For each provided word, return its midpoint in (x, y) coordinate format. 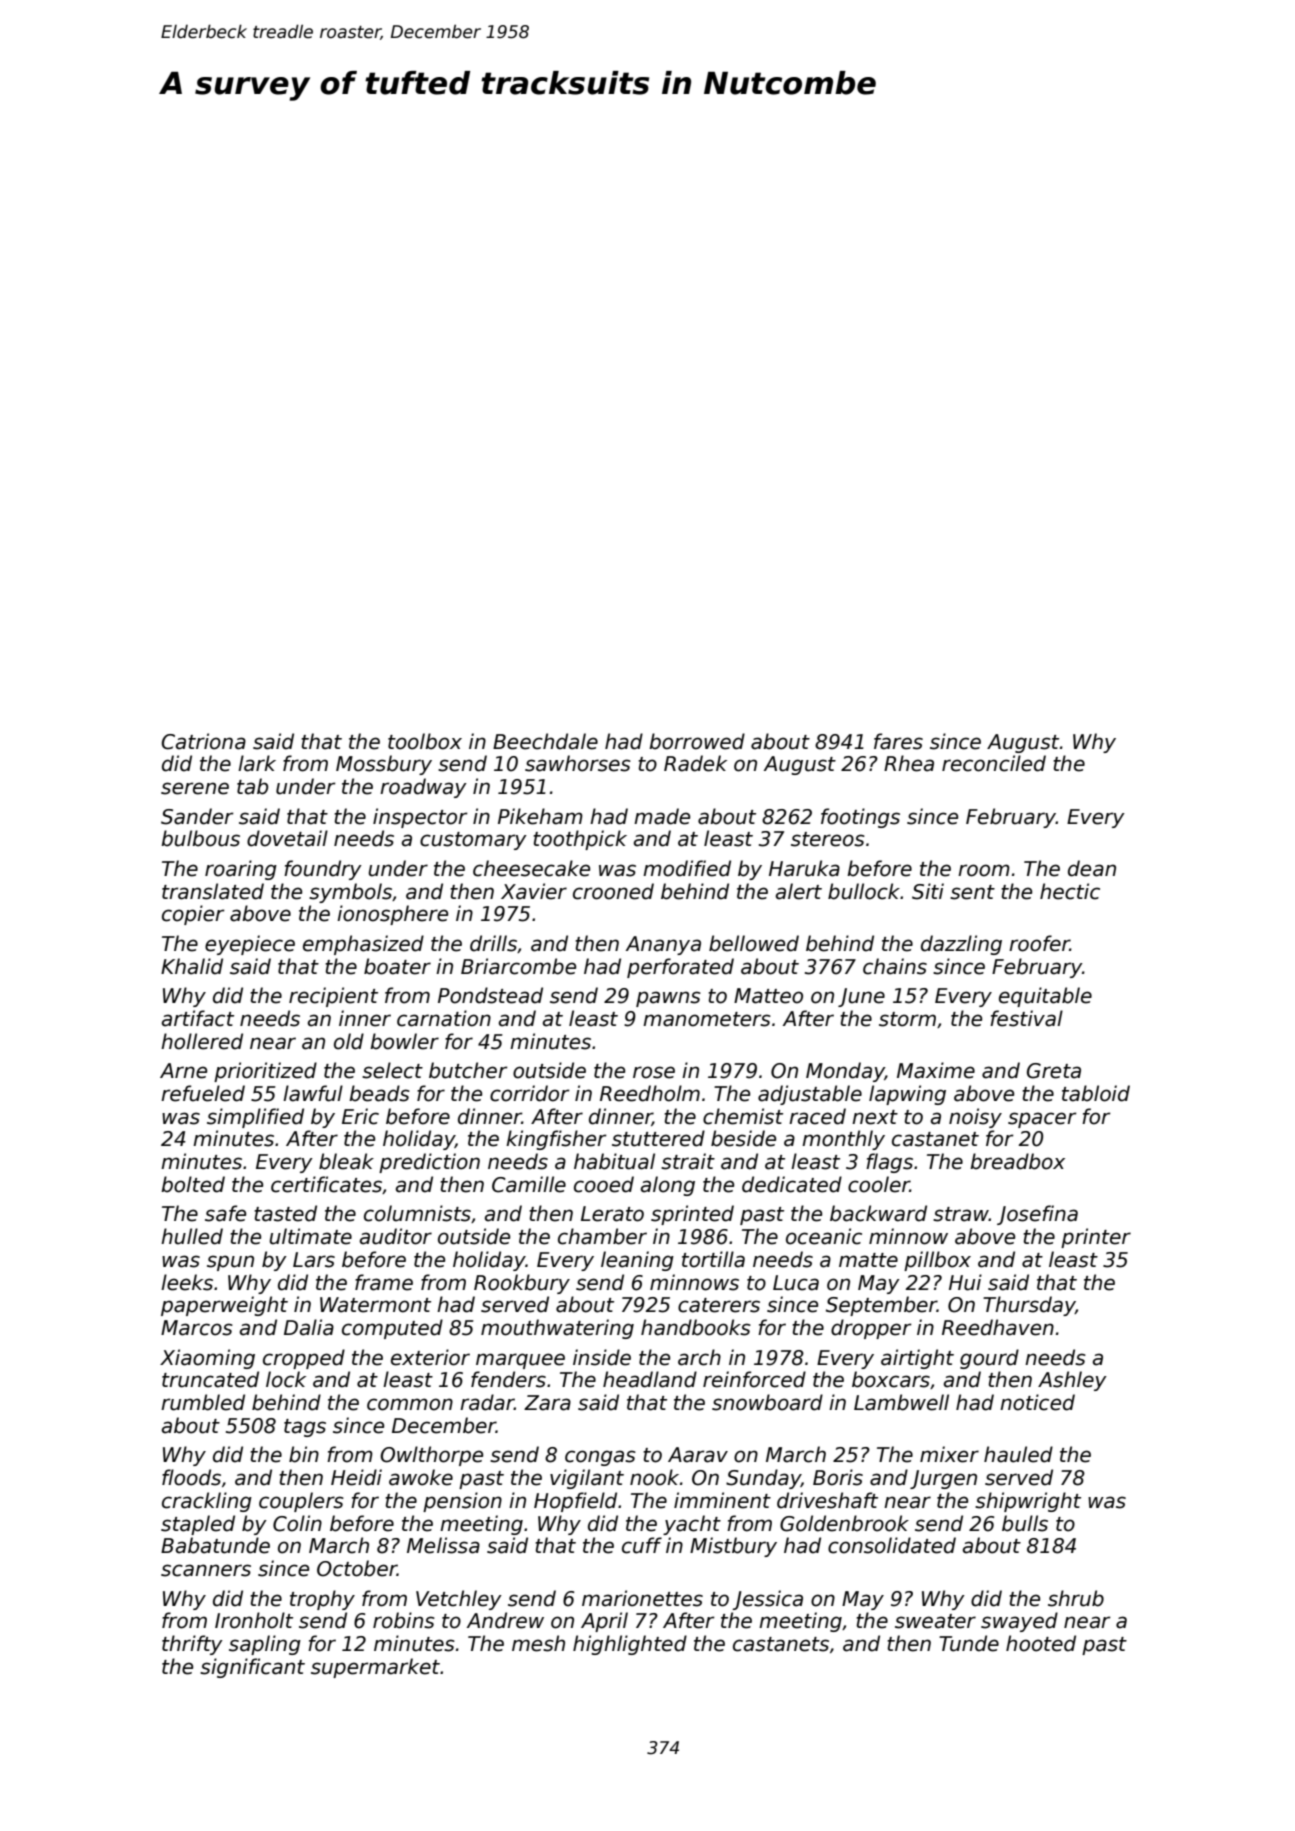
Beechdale (545, 741)
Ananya (663, 945)
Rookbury (522, 1284)
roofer (1039, 943)
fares (898, 741)
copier (193, 915)
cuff (642, 1545)
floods (191, 1477)
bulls (1025, 1523)
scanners (206, 1570)
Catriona (204, 741)
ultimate (310, 1236)
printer (1096, 1238)
